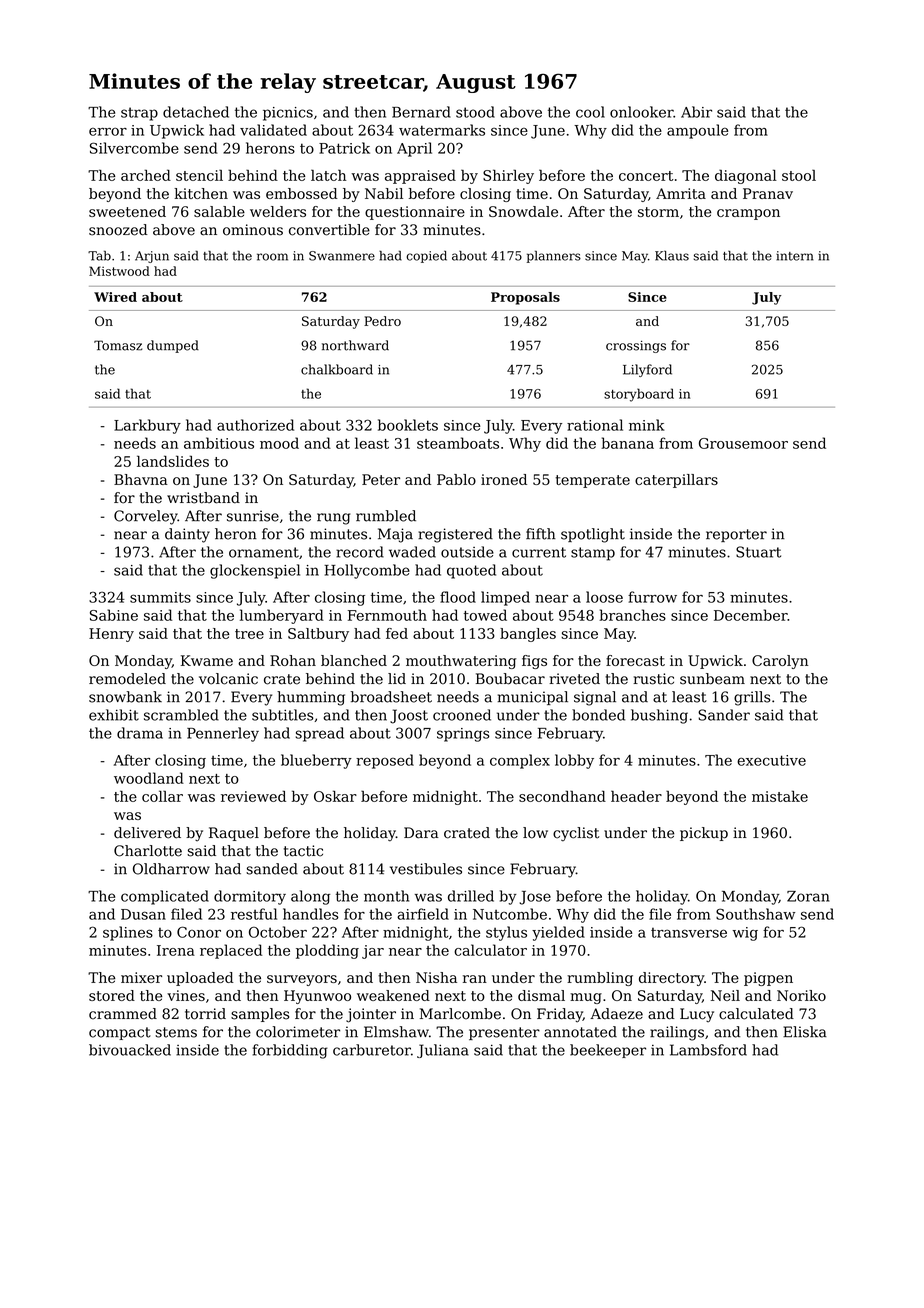  I want to click on annotated, so click(580, 1032).
